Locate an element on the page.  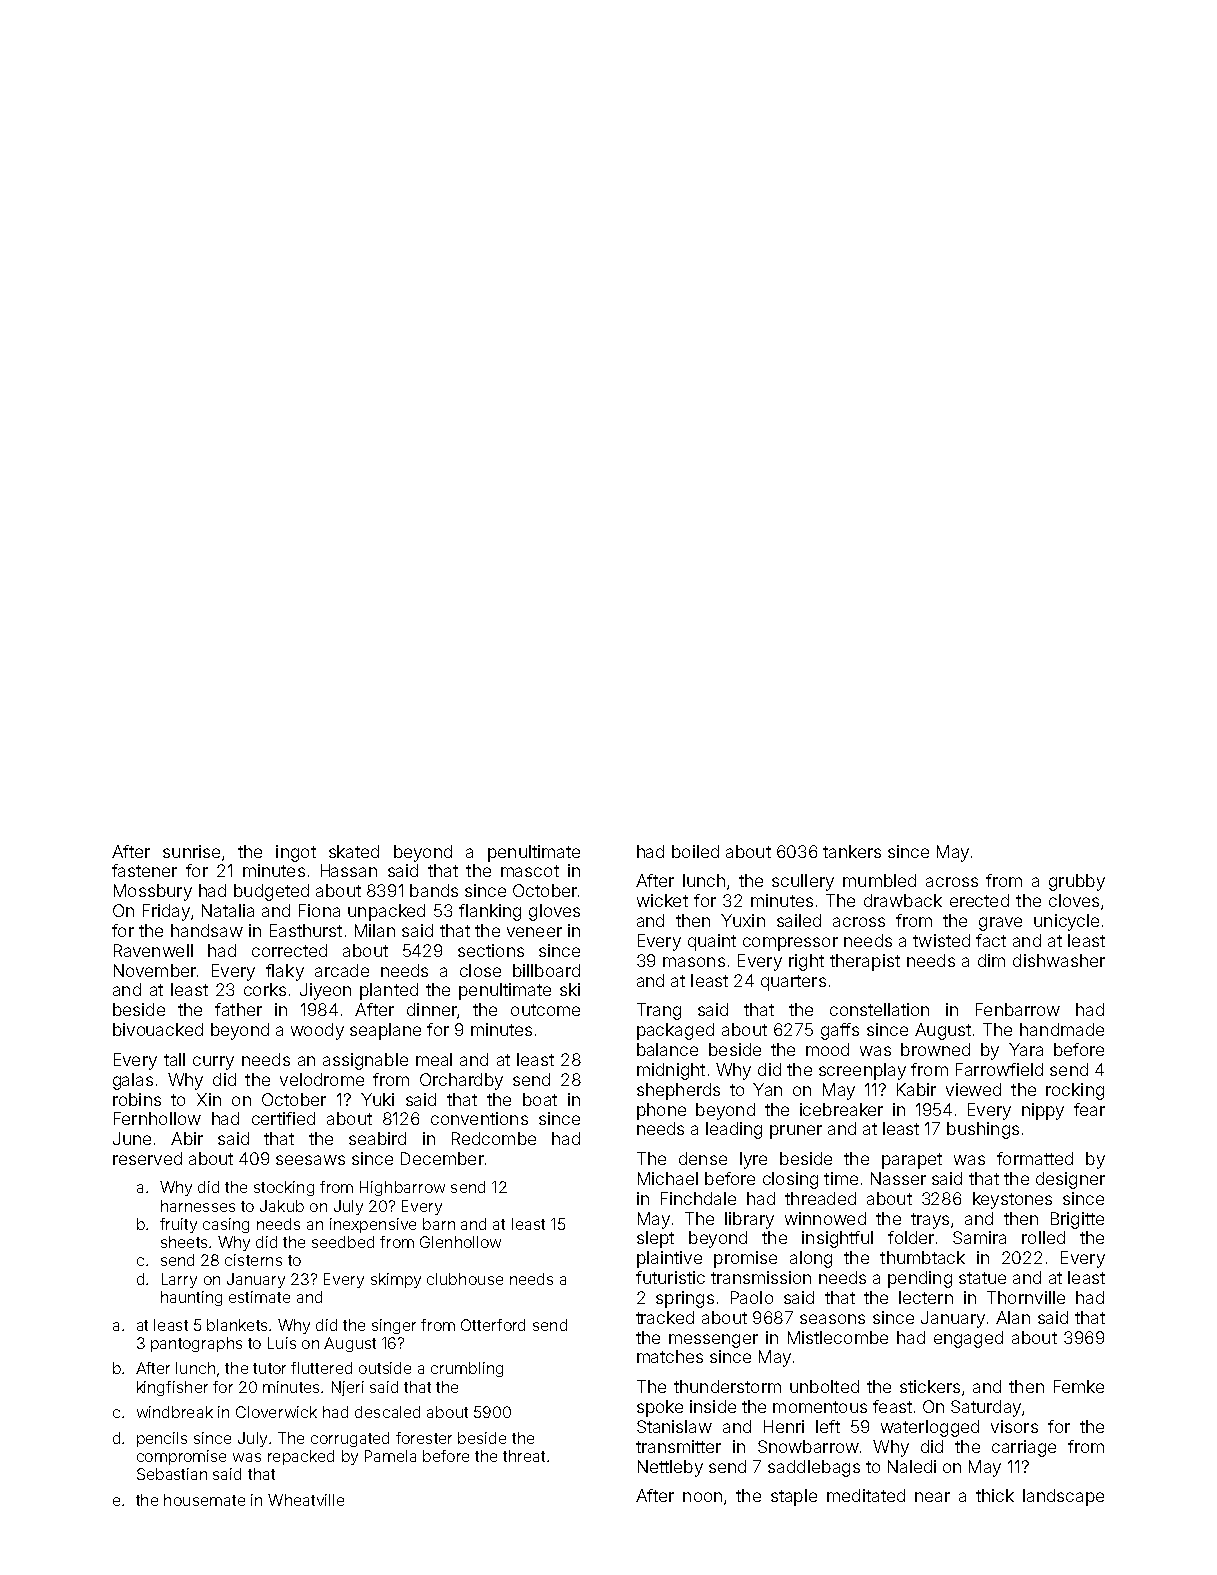
unpacked is located at coordinates (386, 912).
